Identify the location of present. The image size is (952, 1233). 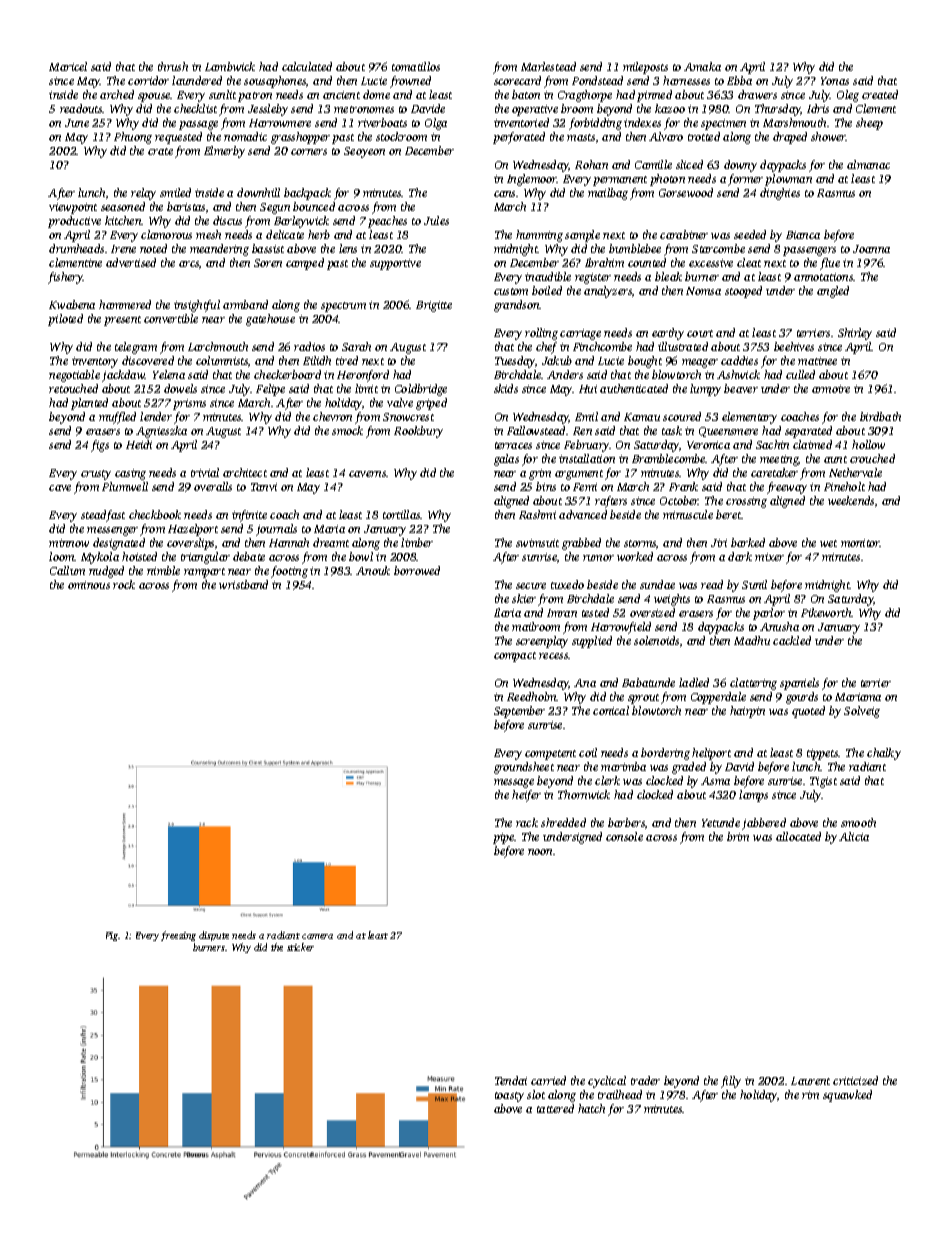
(122, 321).
